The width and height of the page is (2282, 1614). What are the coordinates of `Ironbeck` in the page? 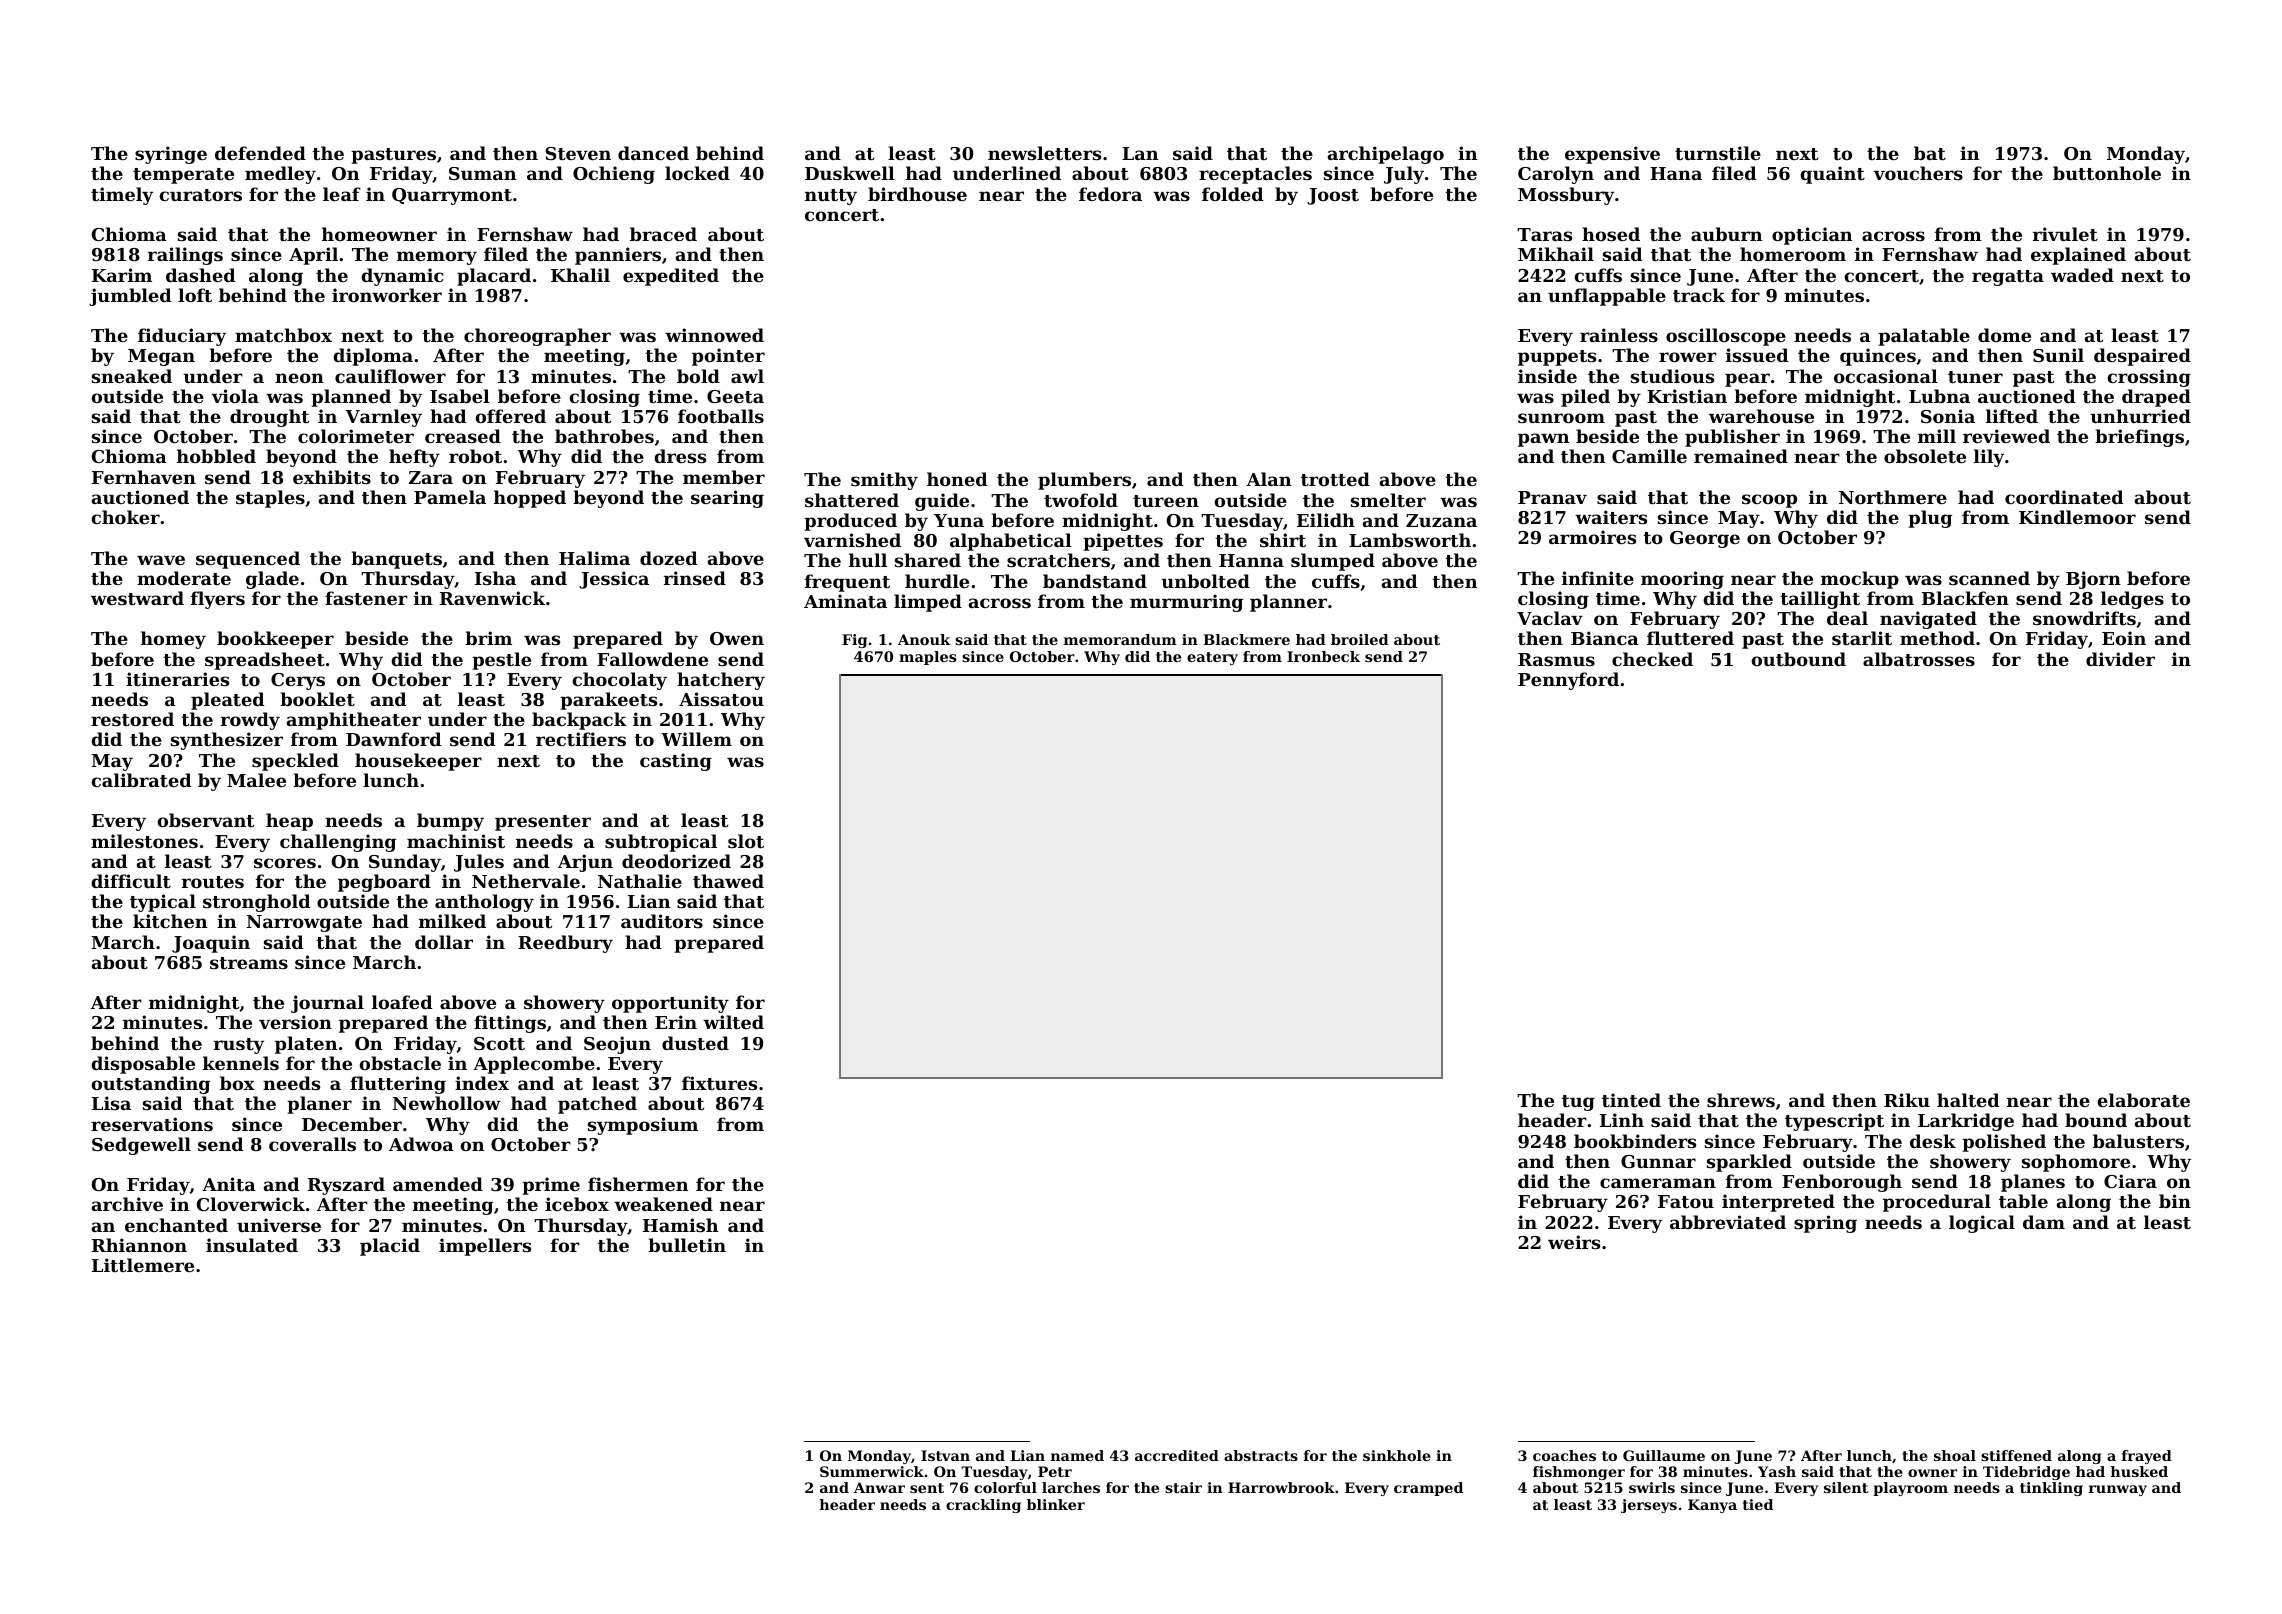 It's located at (1323, 656).
